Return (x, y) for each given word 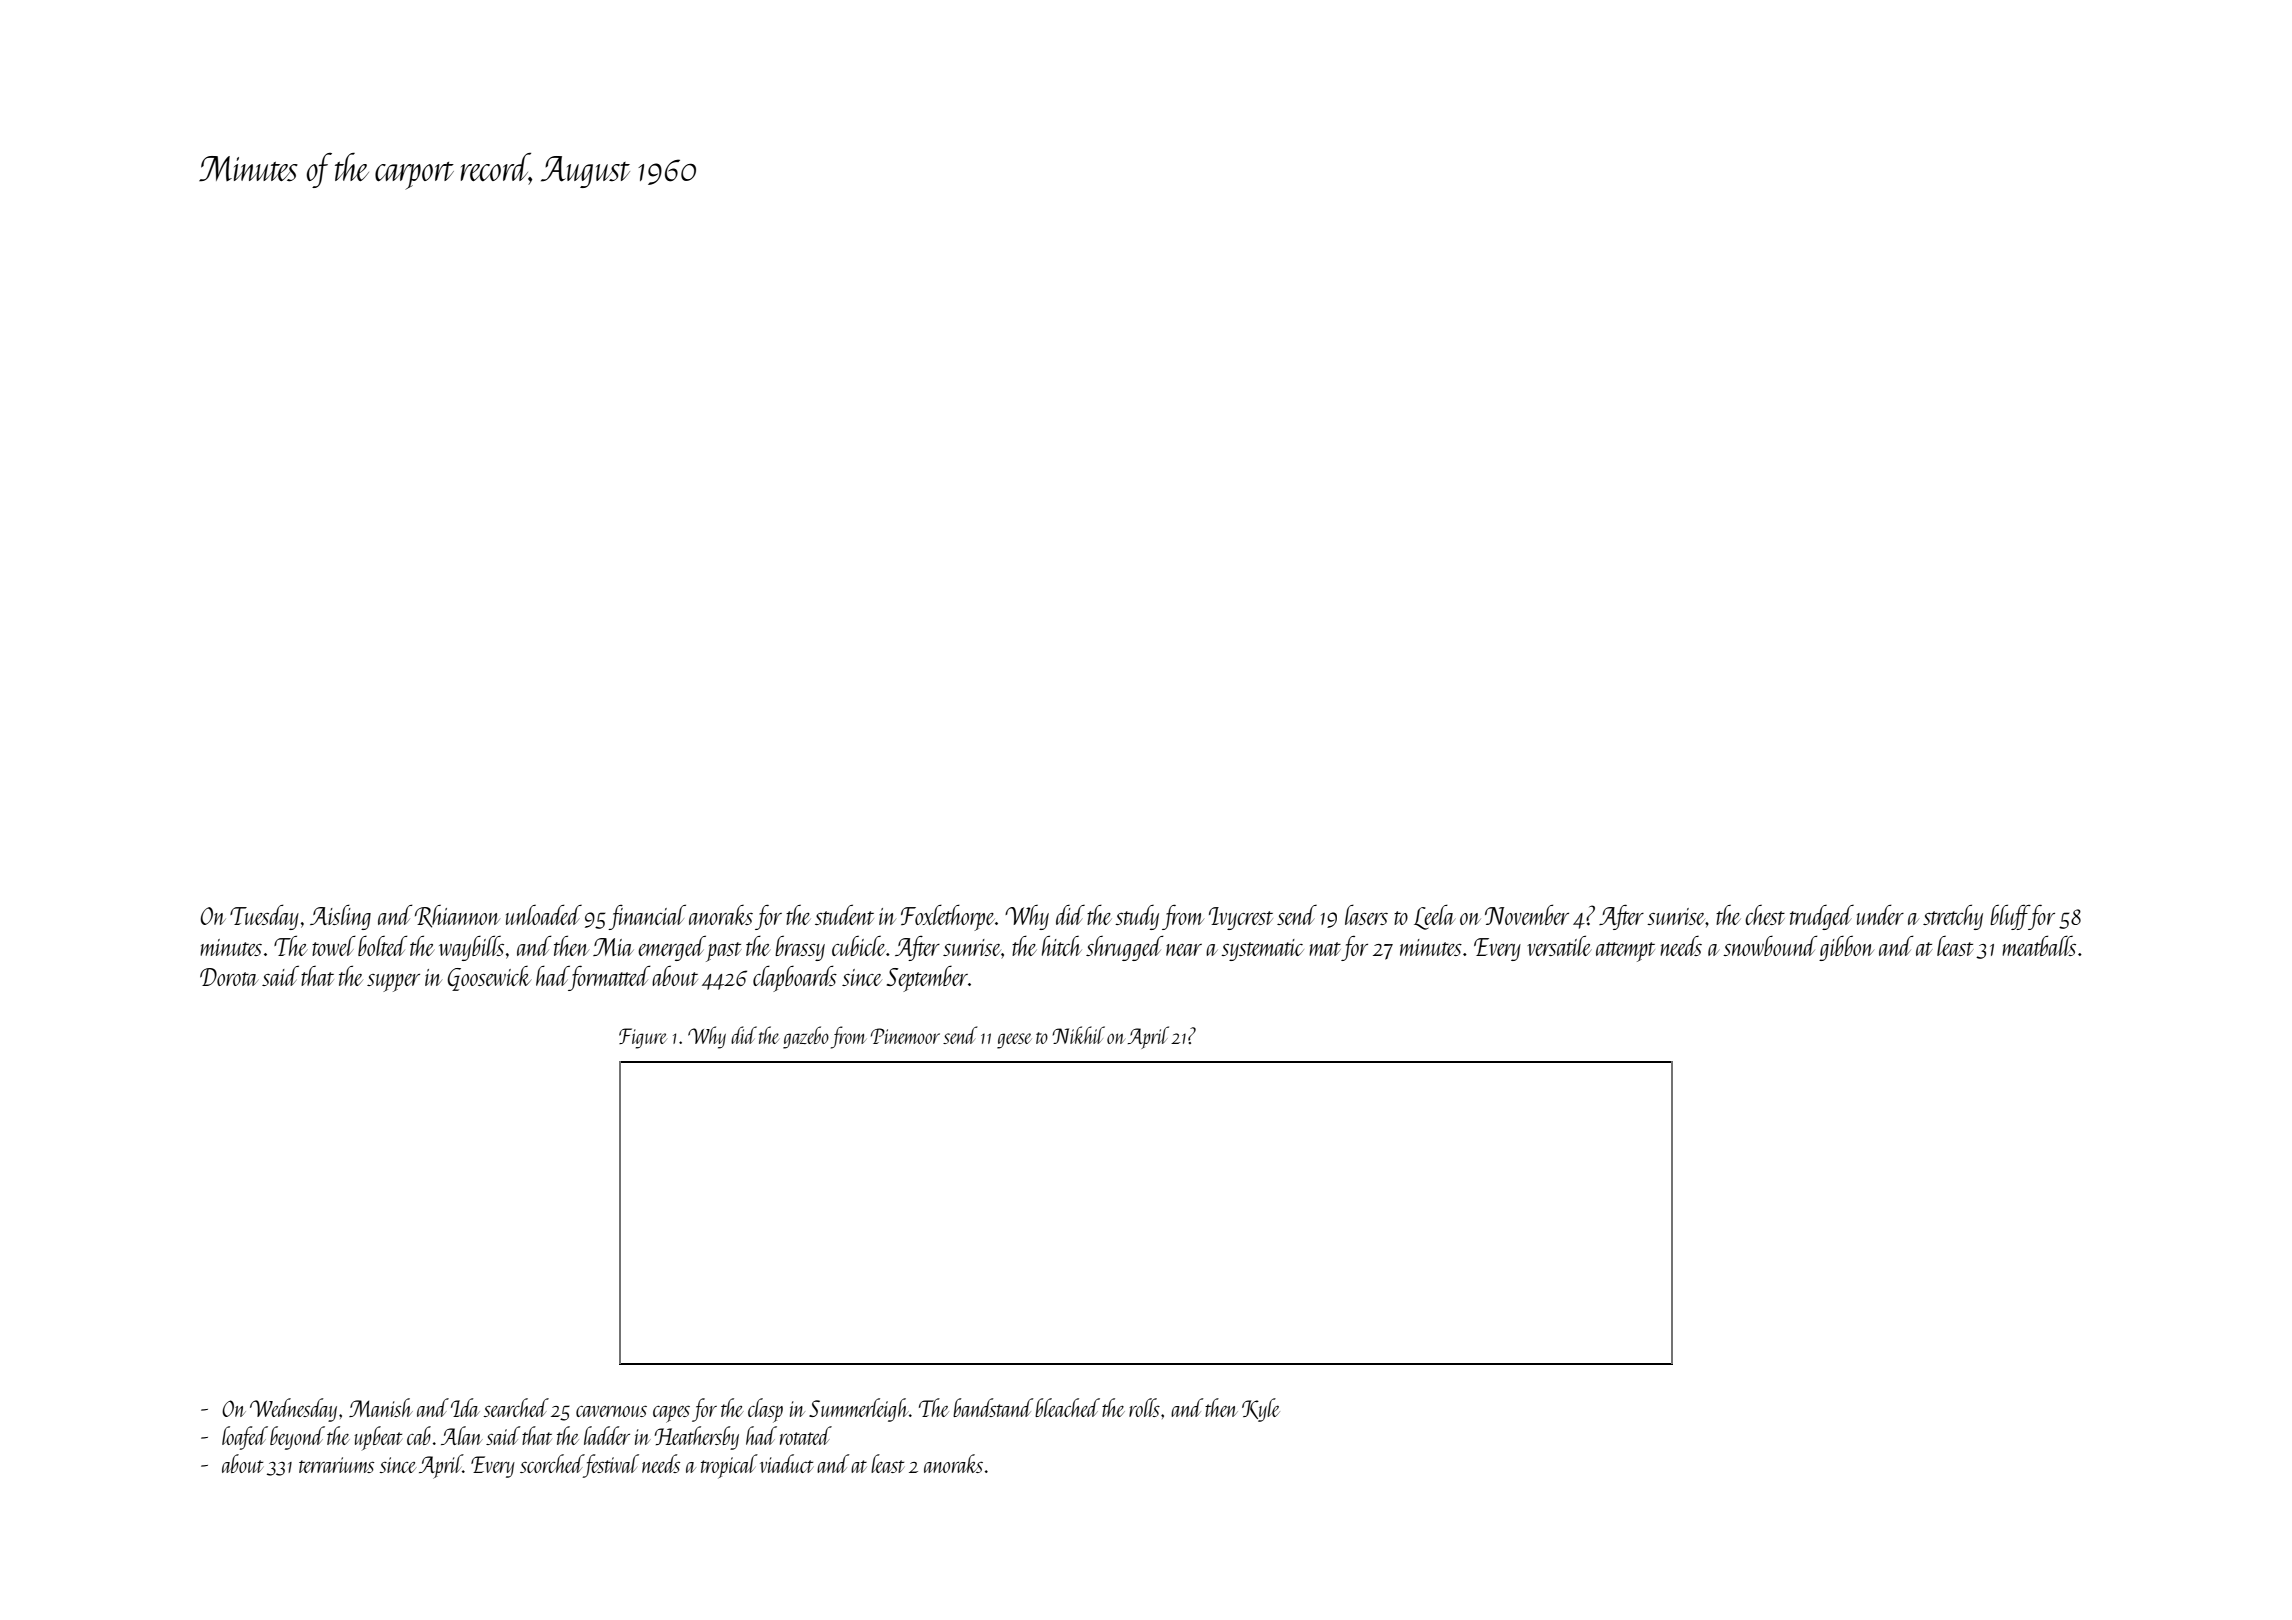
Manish (381, 1407)
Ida (465, 1407)
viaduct (786, 1463)
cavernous (611, 1411)
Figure (643, 1038)
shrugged (1125, 948)
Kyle (1261, 1410)
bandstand (993, 1407)
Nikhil (1078, 1035)
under (1880, 914)
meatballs (2039, 945)
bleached (1067, 1407)
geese (1014, 1041)
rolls (1144, 1407)
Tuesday (264, 917)
